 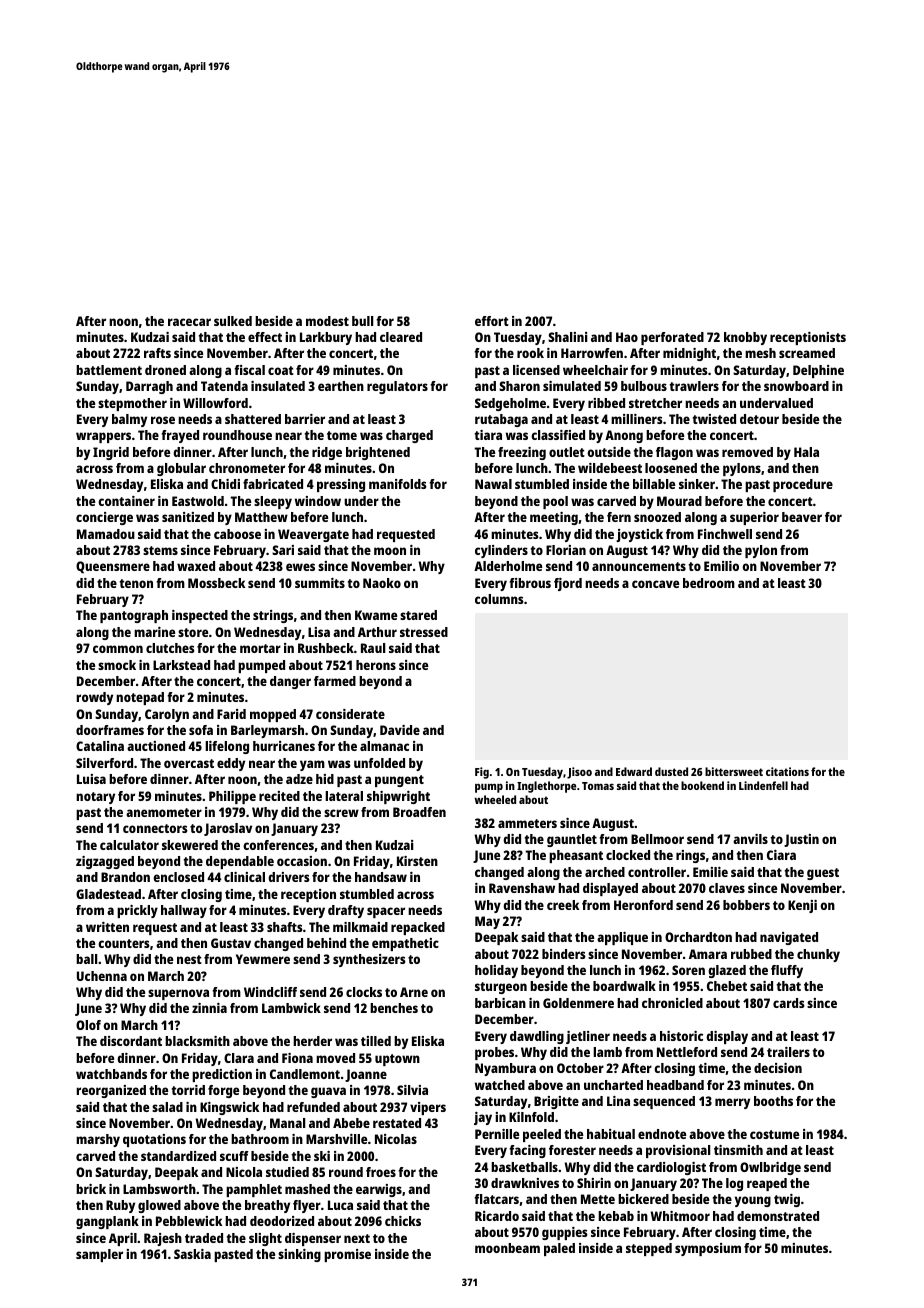 I want to click on cards, so click(x=789, y=1003).
